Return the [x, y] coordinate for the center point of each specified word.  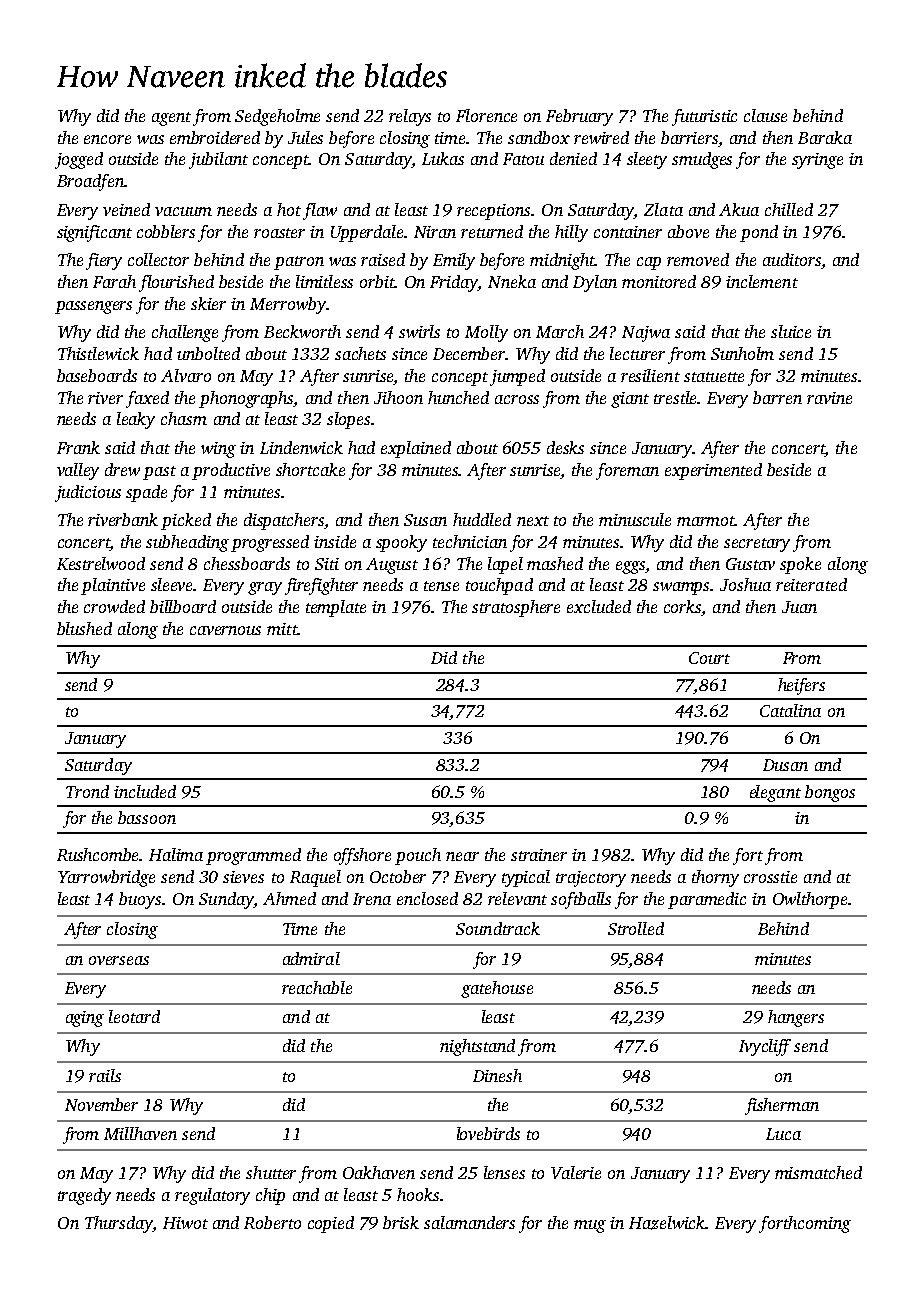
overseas [119, 960]
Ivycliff [765, 1047]
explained [416, 449]
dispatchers [284, 521]
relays [410, 117]
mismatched [818, 1172]
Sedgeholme [277, 117]
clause [765, 115]
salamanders [469, 1222]
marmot [706, 521]
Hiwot [185, 1223]
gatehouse [497, 989]
